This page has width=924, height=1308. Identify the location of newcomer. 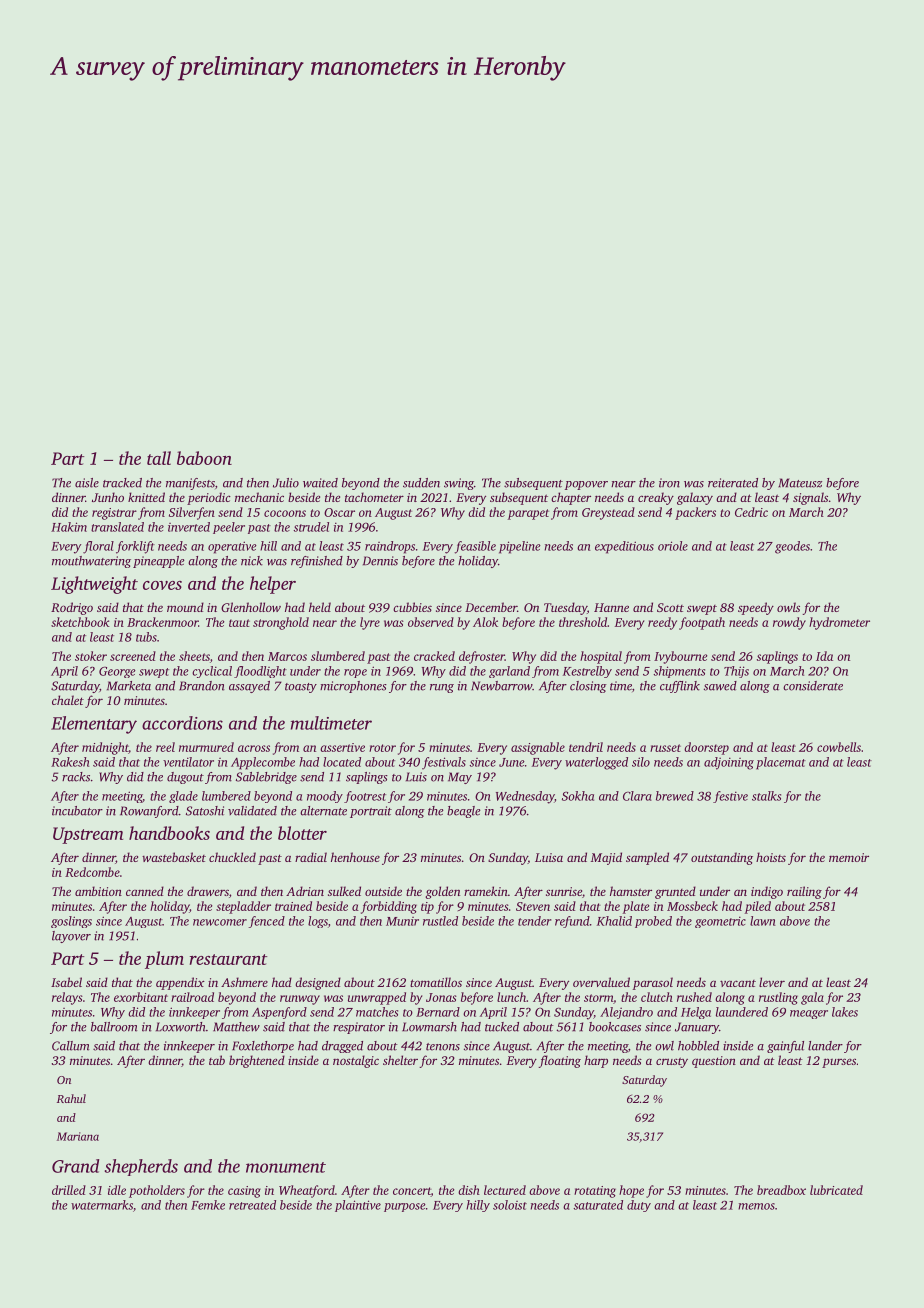
(220, 922).
